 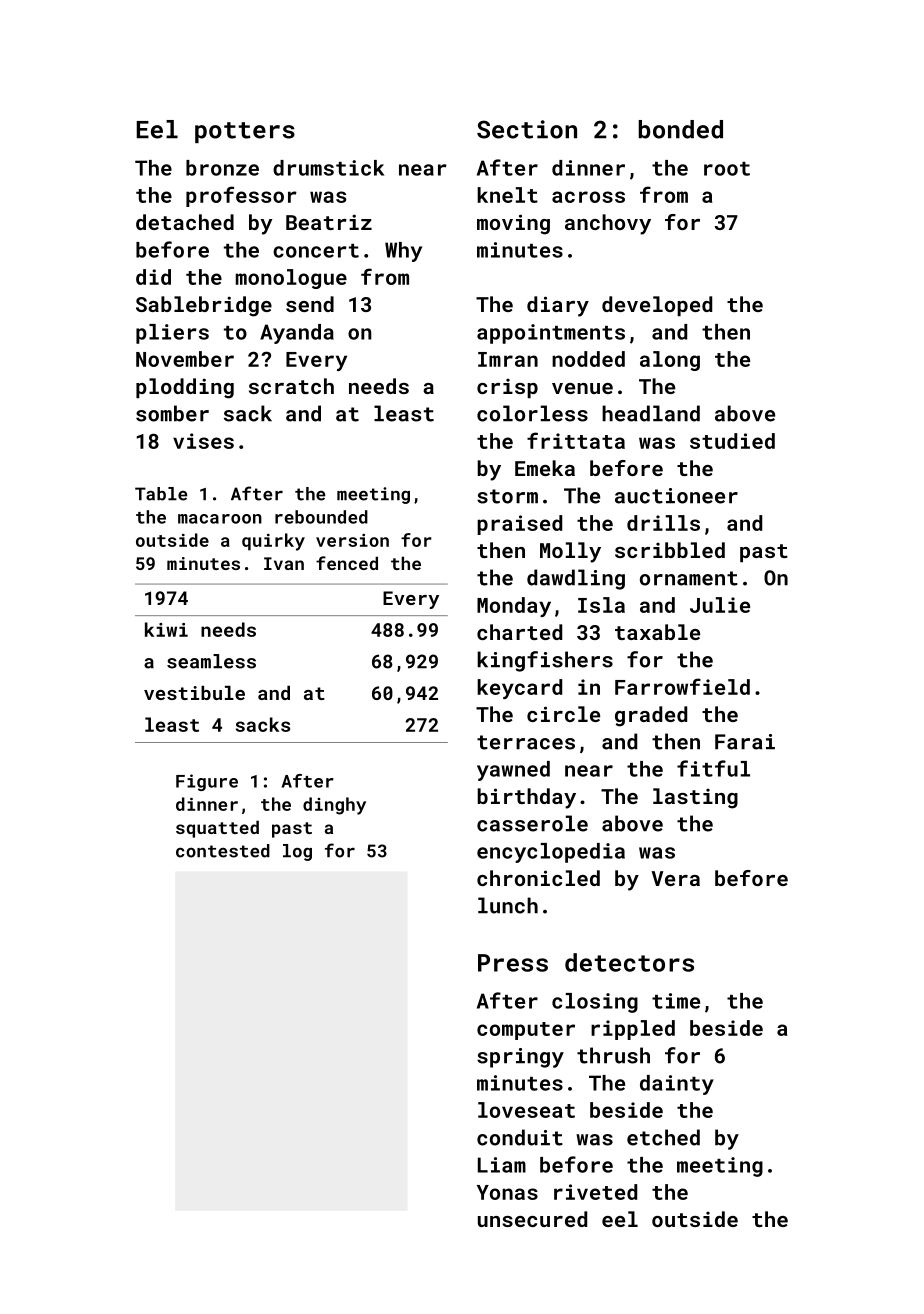 What do you see at coordinates (713, 768) in the screenshot?
I see `fitful` at bounding box center [713, 768].
